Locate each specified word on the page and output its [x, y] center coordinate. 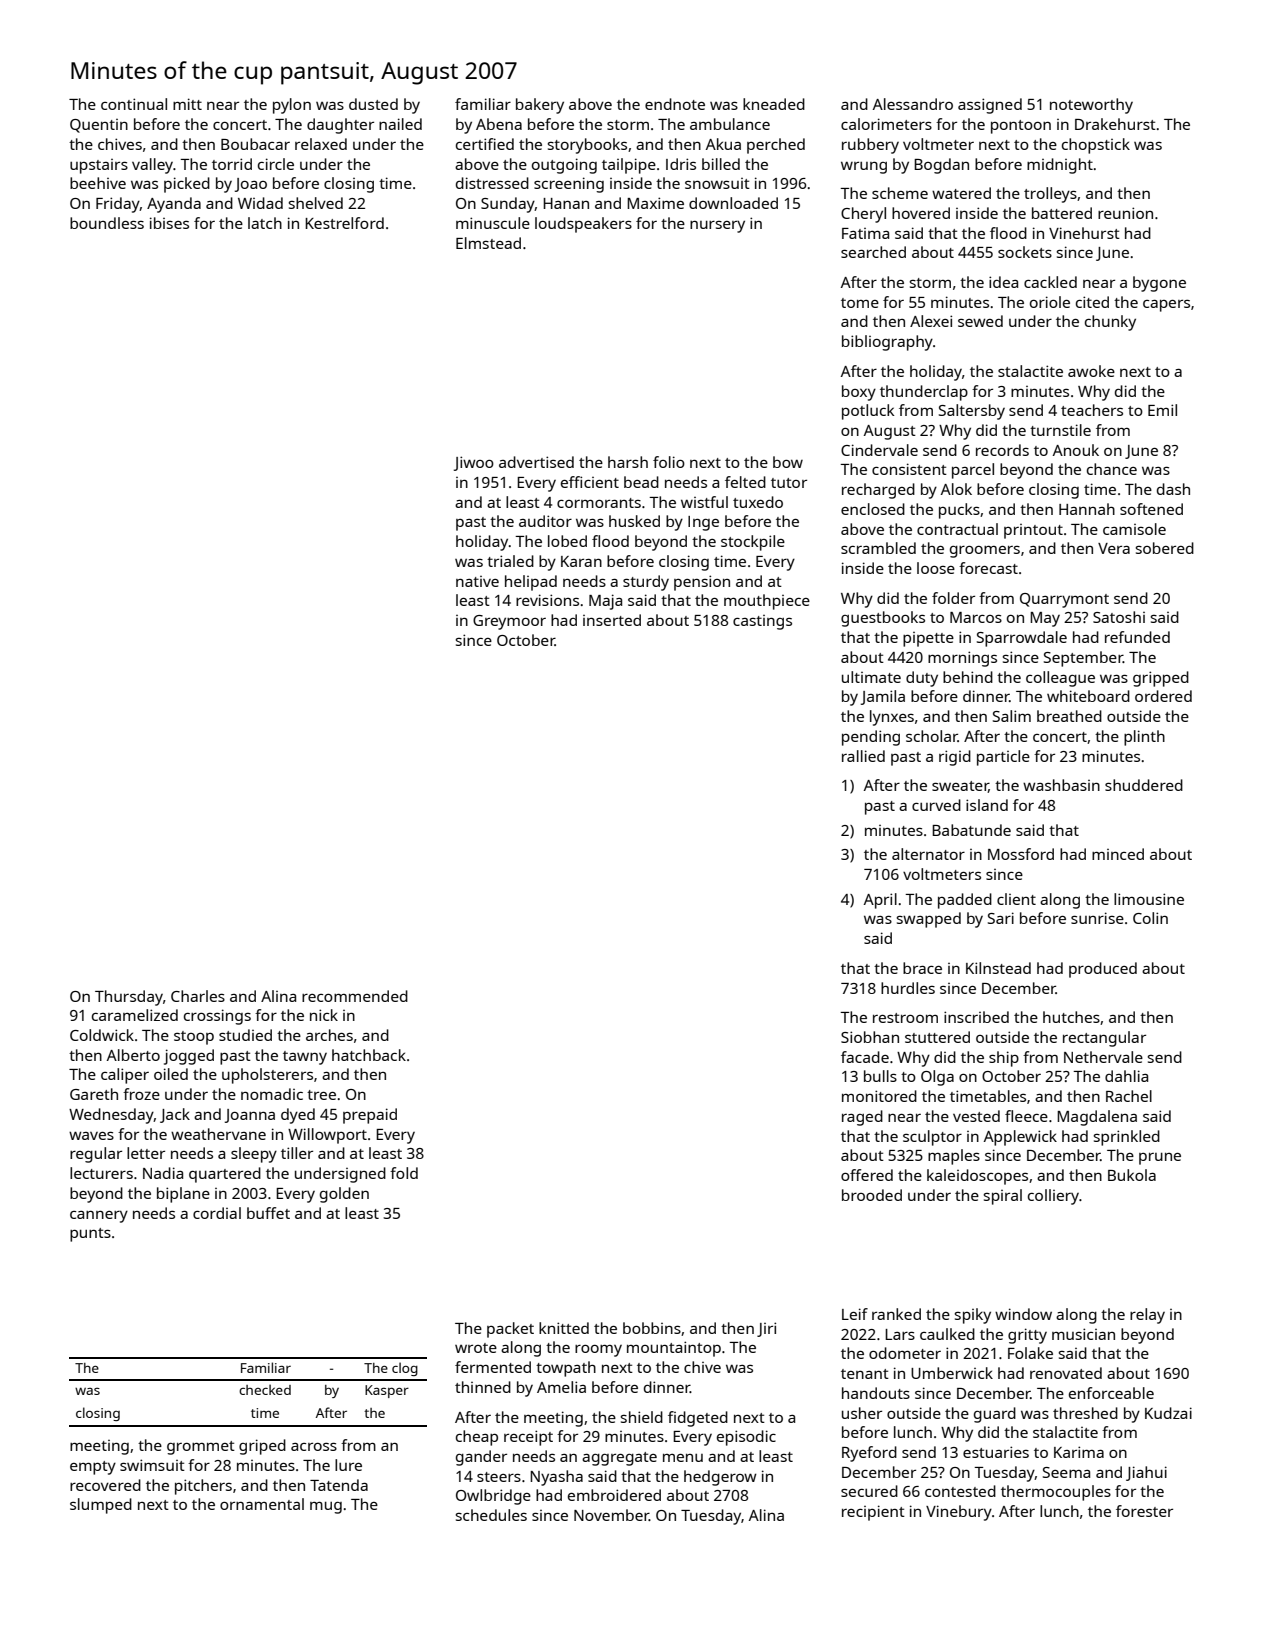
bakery [540, 106]
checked [265, 1389]
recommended [355, 996]
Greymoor [509, 622]
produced [1103, 970]
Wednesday [111, 1116]
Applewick [1020, 1138]
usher [862, 1413]
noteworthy [1091, 106]
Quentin [99, 126]
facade [865, 1057]
